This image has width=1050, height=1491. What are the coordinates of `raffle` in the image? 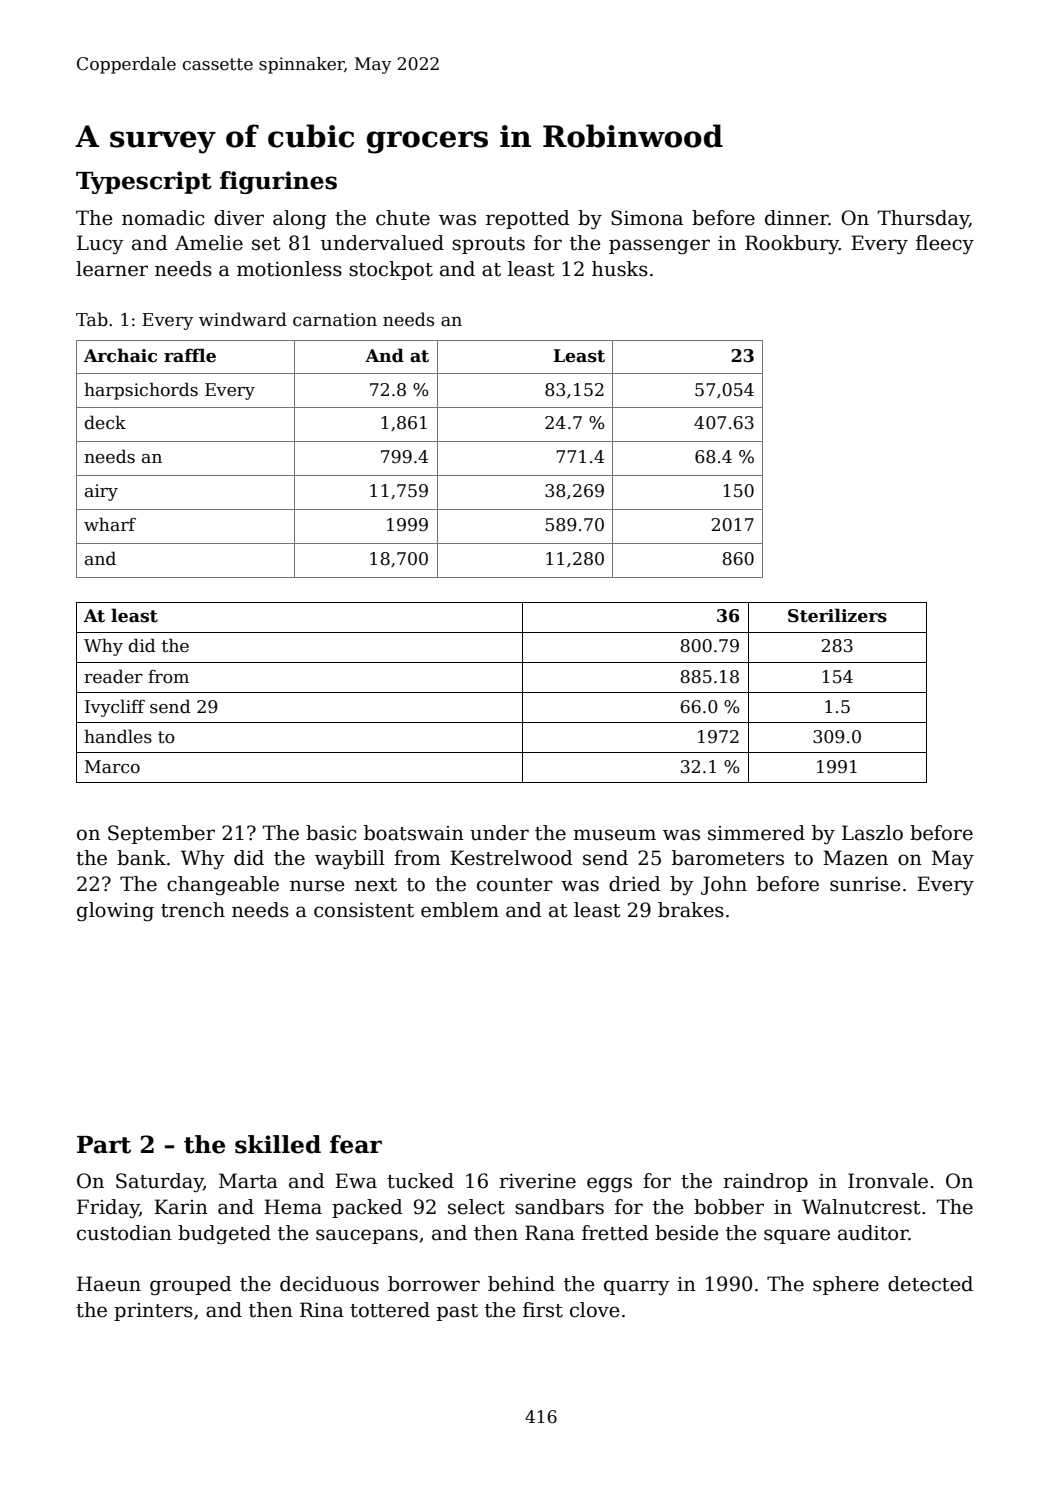 It's located at (190, 355).
